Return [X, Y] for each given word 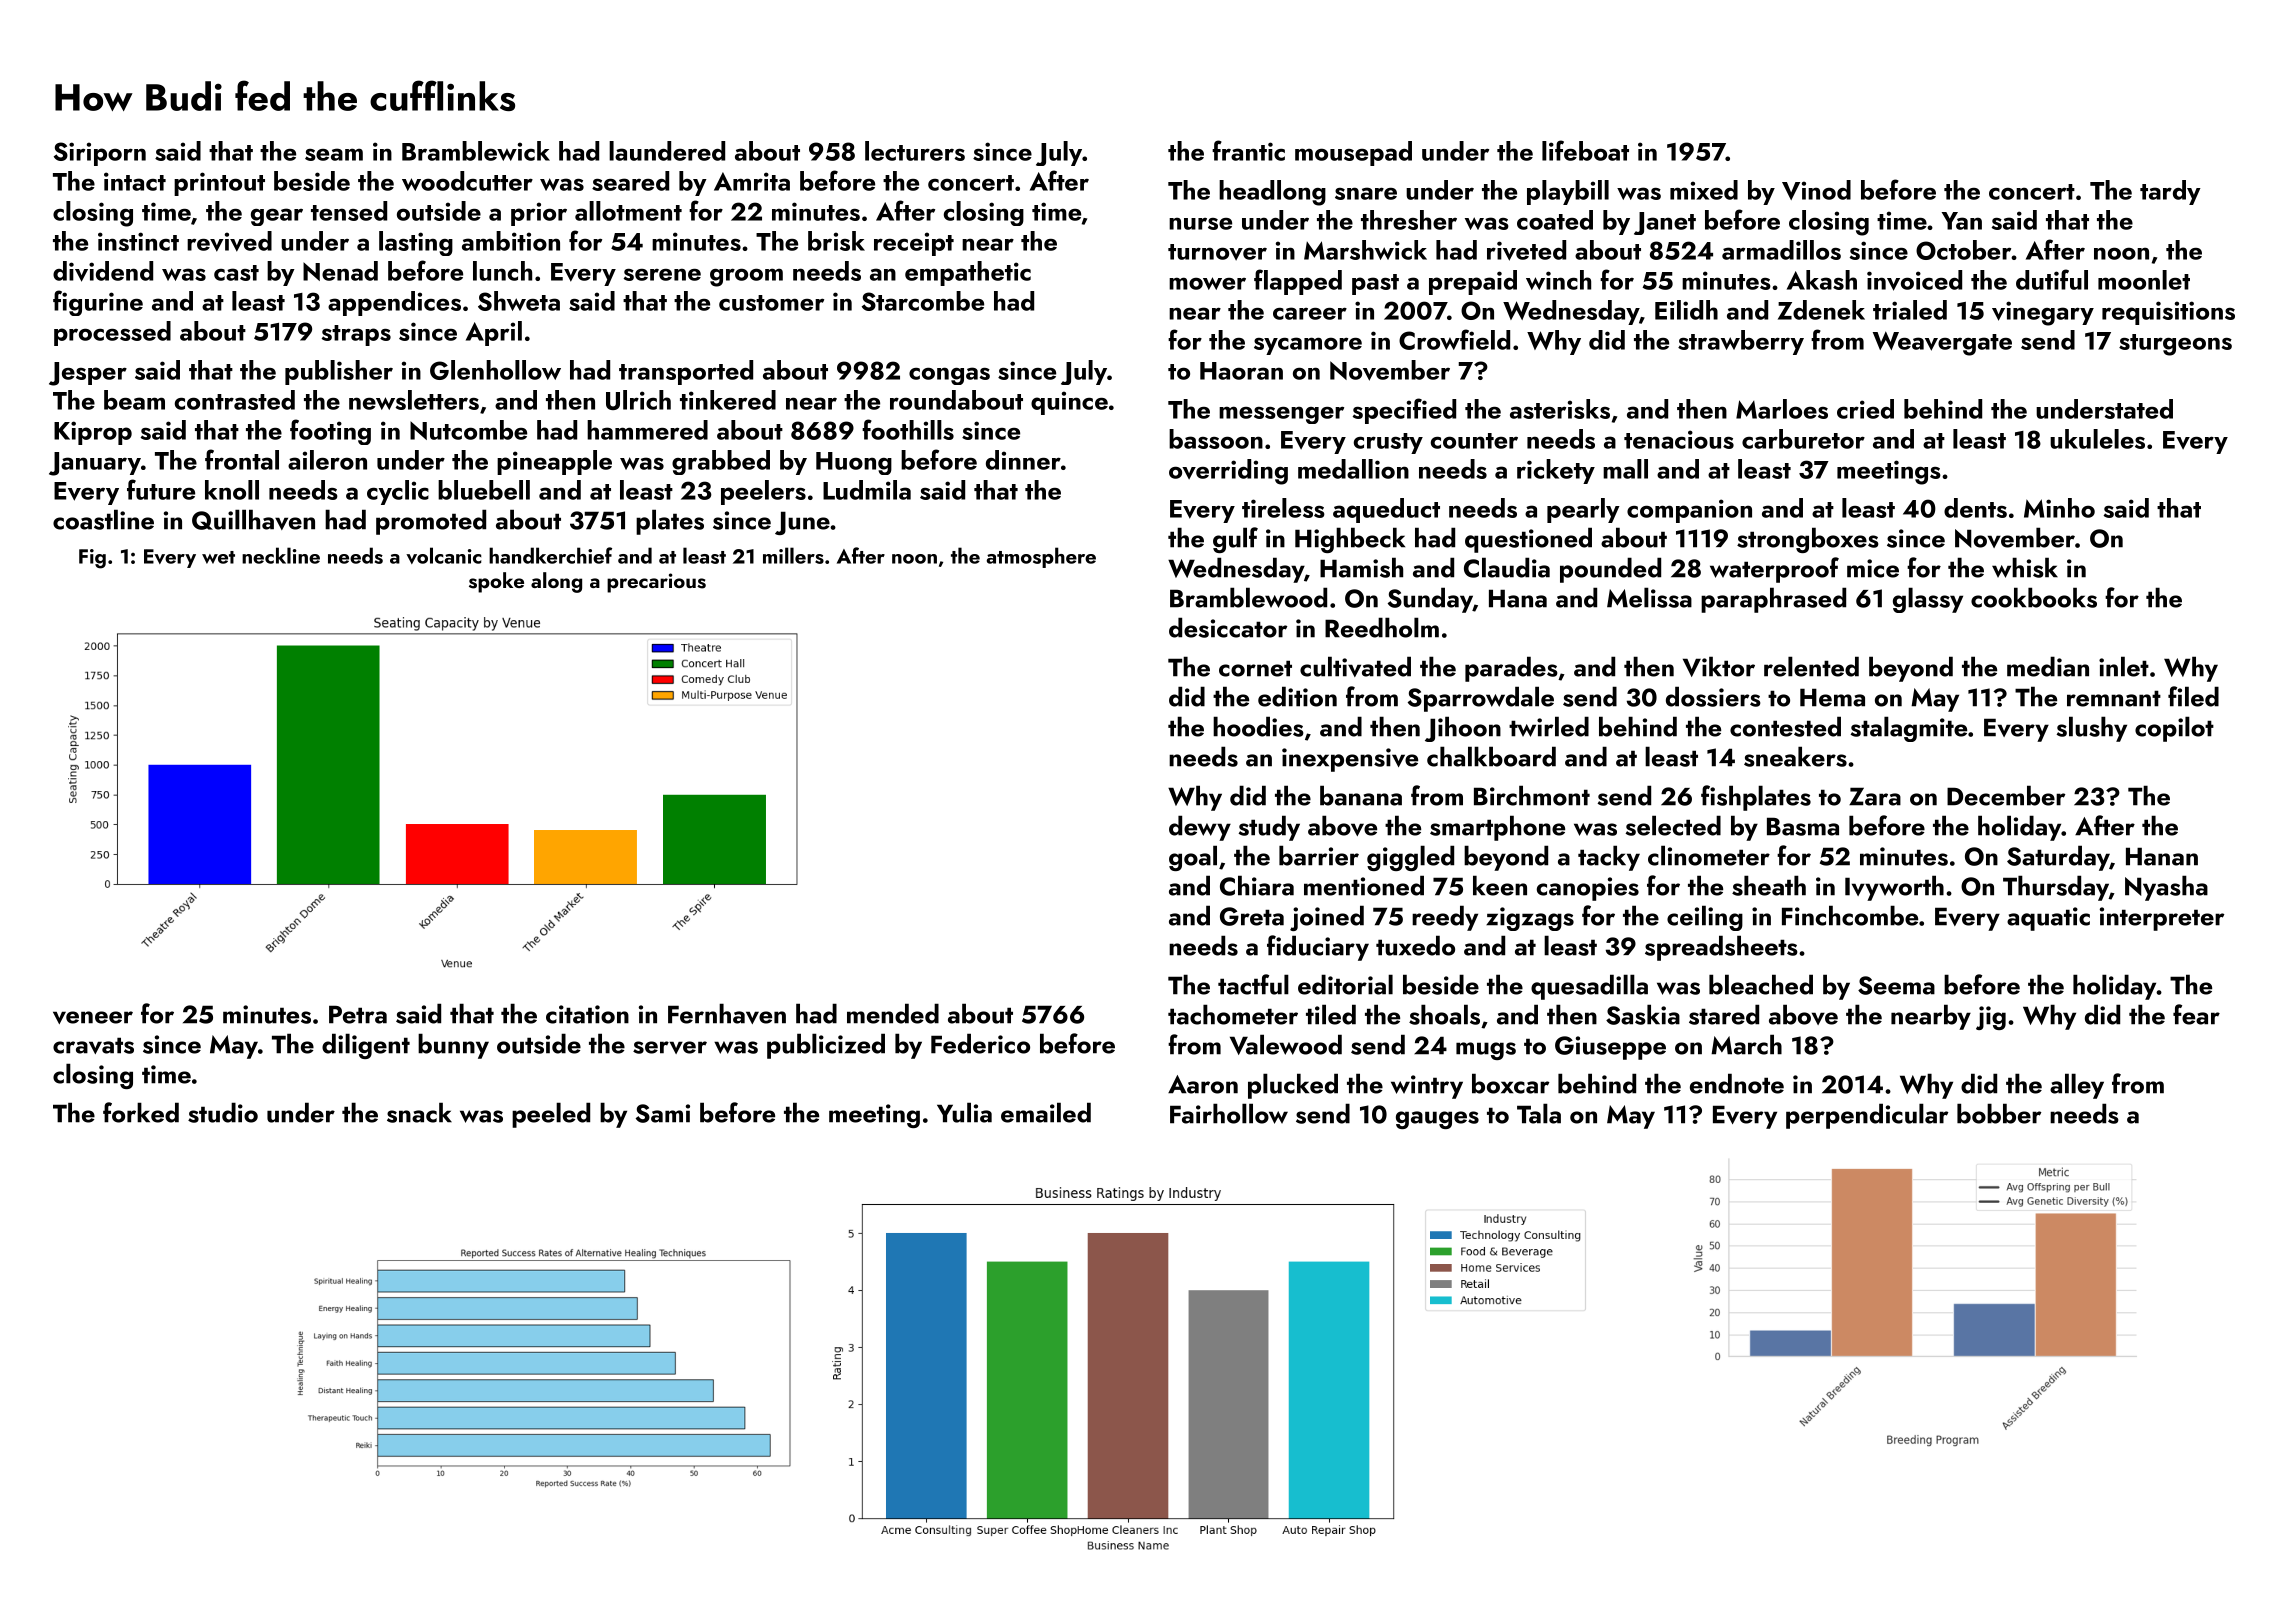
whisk [2025, 567]
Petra [358, 1014]
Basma [1803, 826]
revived [229, 241]
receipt [914, 244]
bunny [453, 1046]
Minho [2059, 508]
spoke [496, 582]
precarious [656, 583]
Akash [1822, 280]
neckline [281, 555]
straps [356, 335]
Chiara [1257, 885]
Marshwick [1365, 250]
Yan [1962, 221]
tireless [1283, 508]
